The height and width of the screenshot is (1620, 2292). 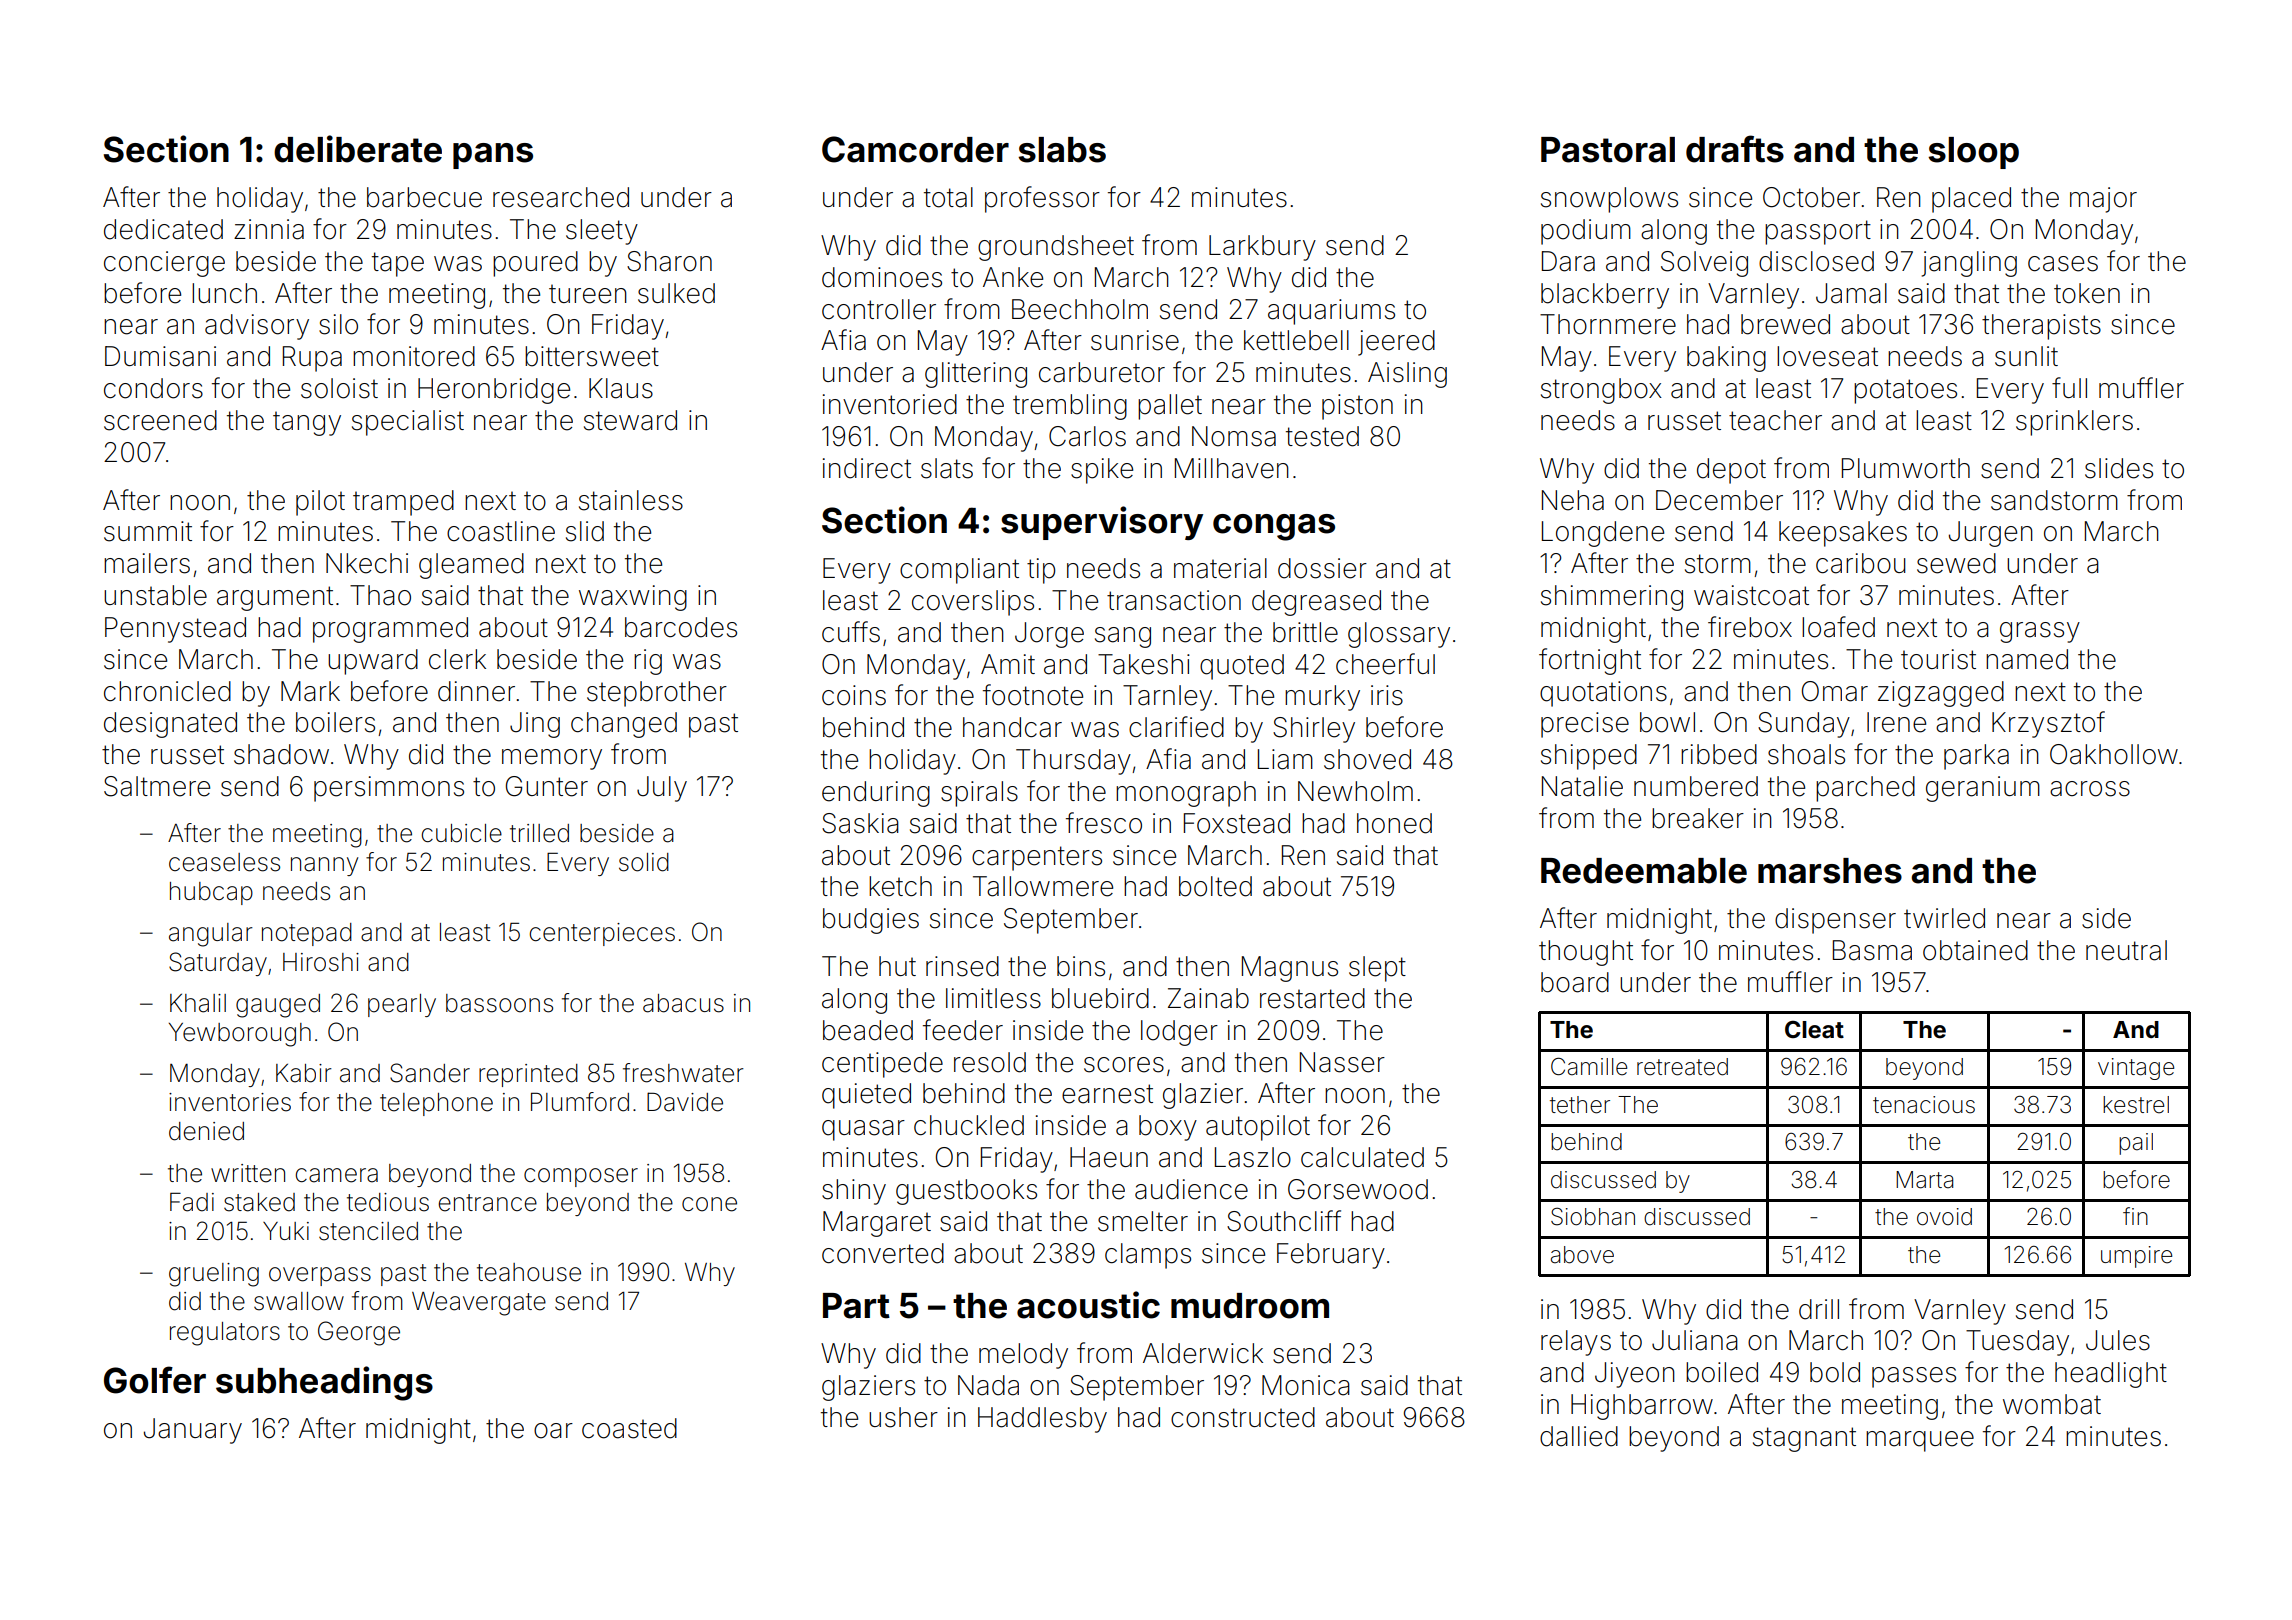 What do you see at coordinates (1143, 1221) in the screenshot?
I see `smelter` at bounding box center [1143, 1221].
